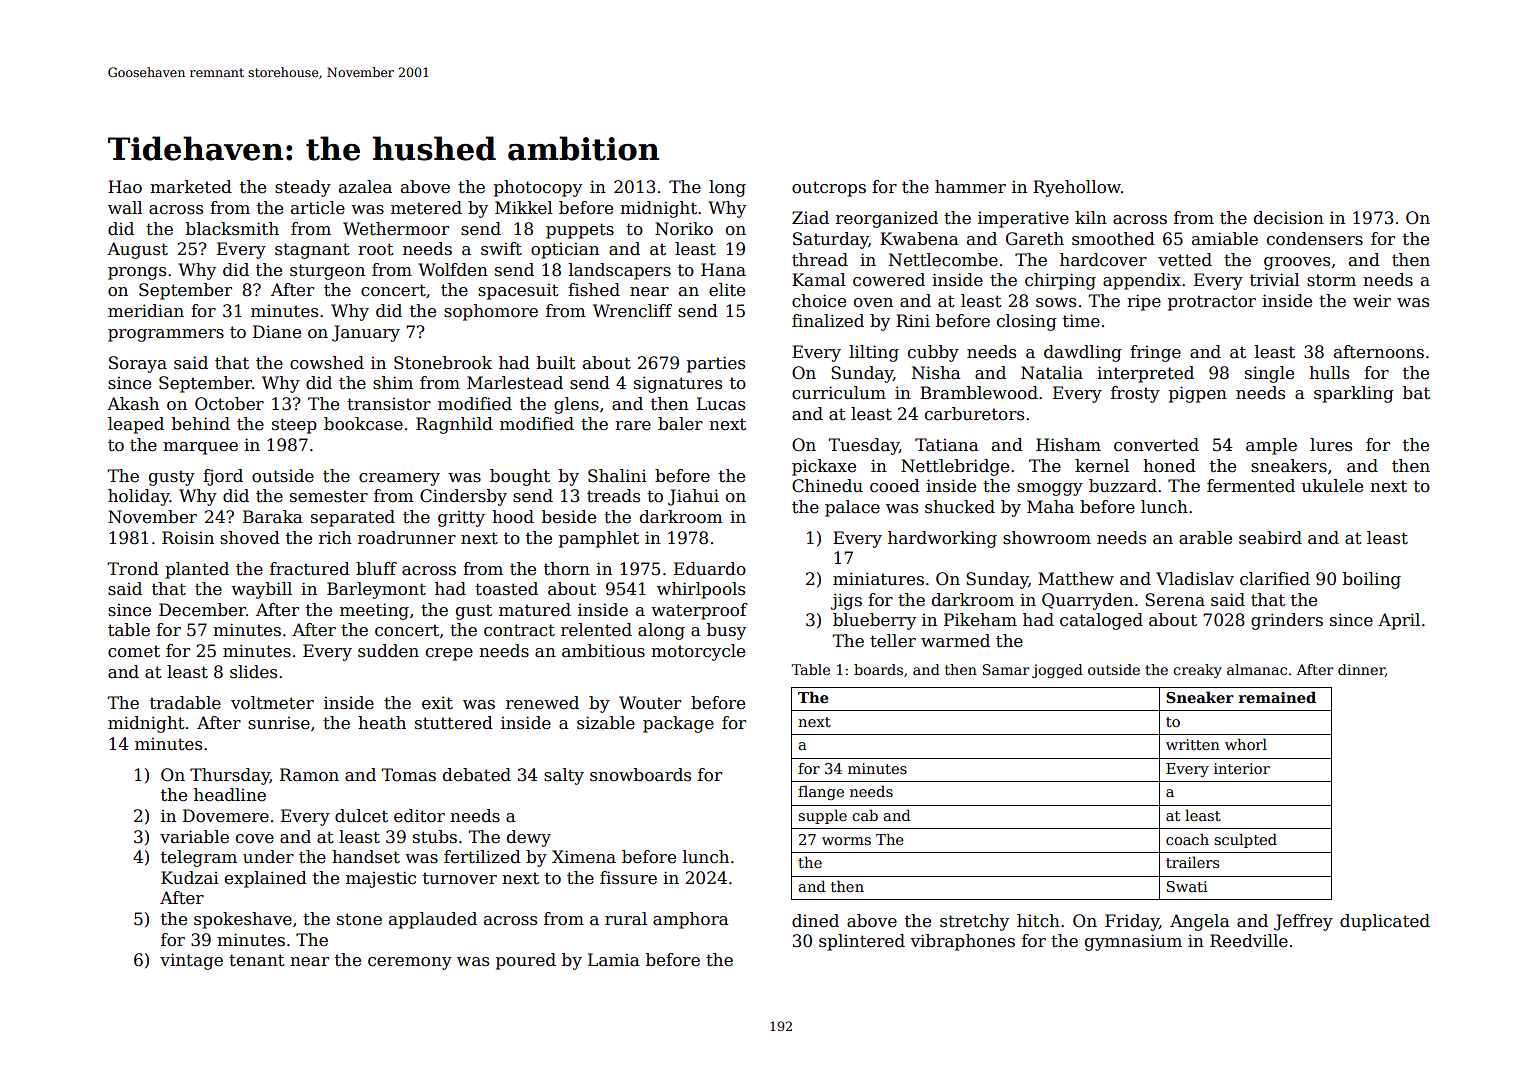  I want to click on renewed, so click(542, 703).
